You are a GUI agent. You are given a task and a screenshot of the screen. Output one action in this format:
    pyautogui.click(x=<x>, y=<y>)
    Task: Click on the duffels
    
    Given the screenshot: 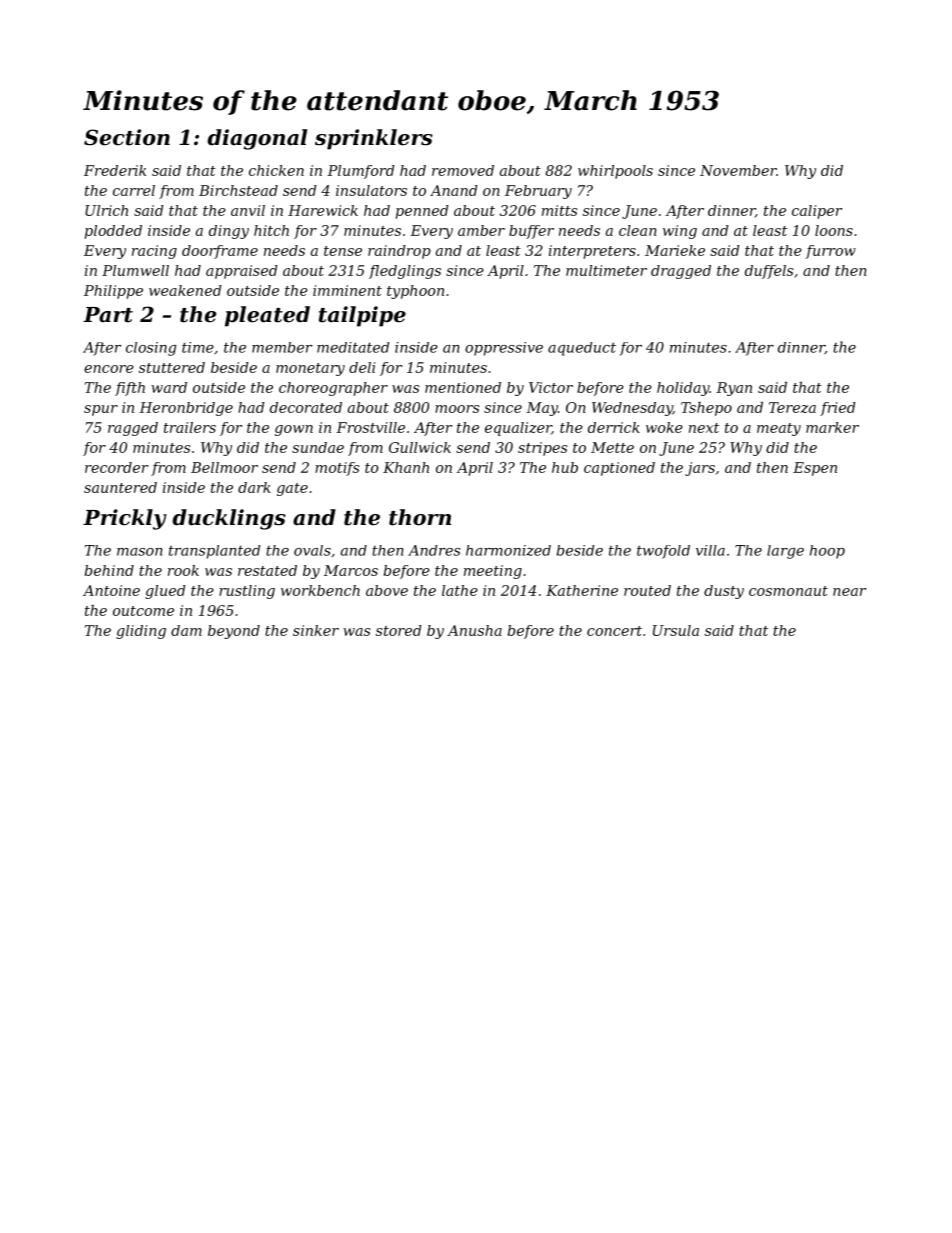 What is the action you would take?
    pyautogui.click(x=769, y=272)
